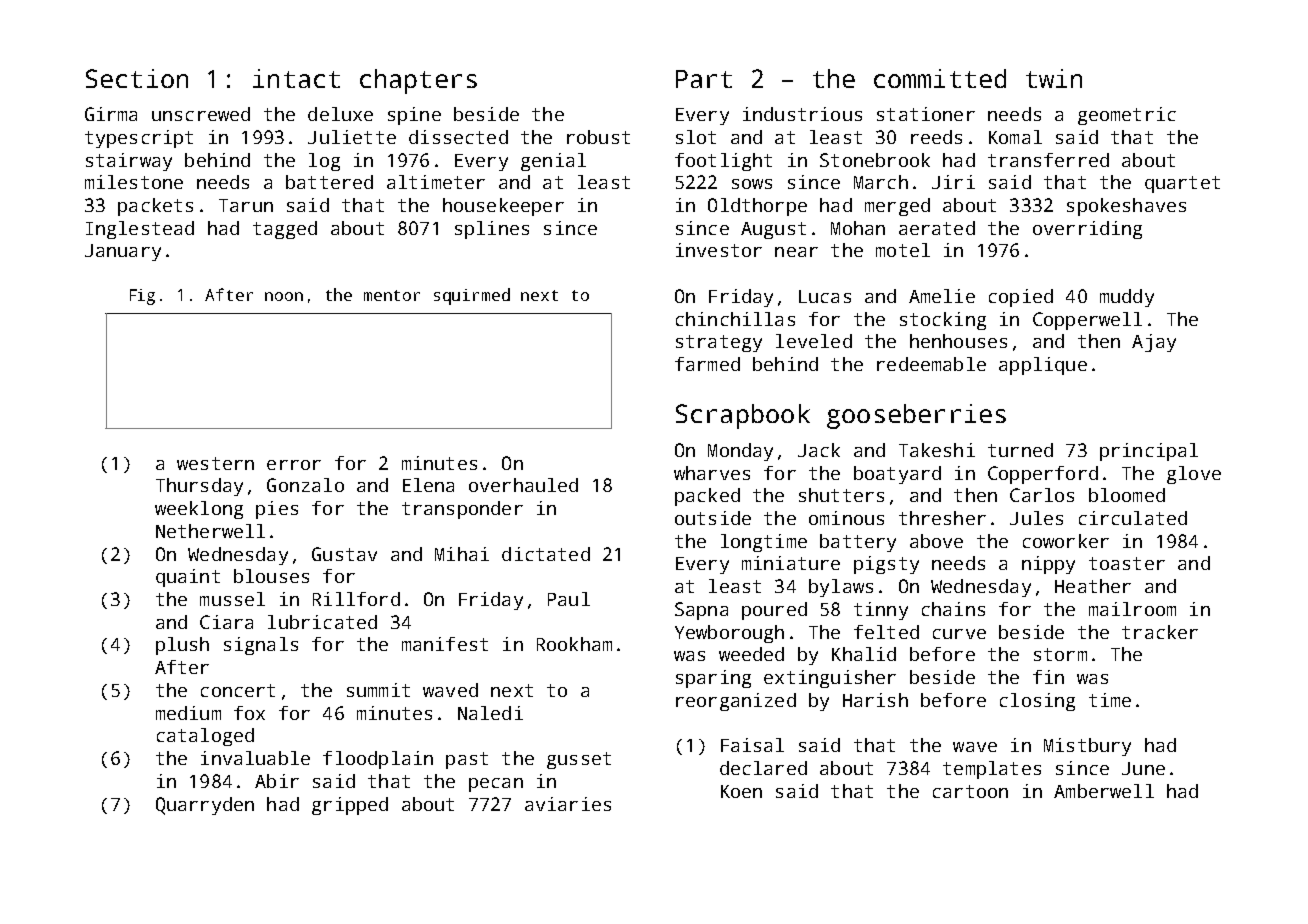  Describe the element at coordinates (940, 78) in the image. I see `committed` at that location.
